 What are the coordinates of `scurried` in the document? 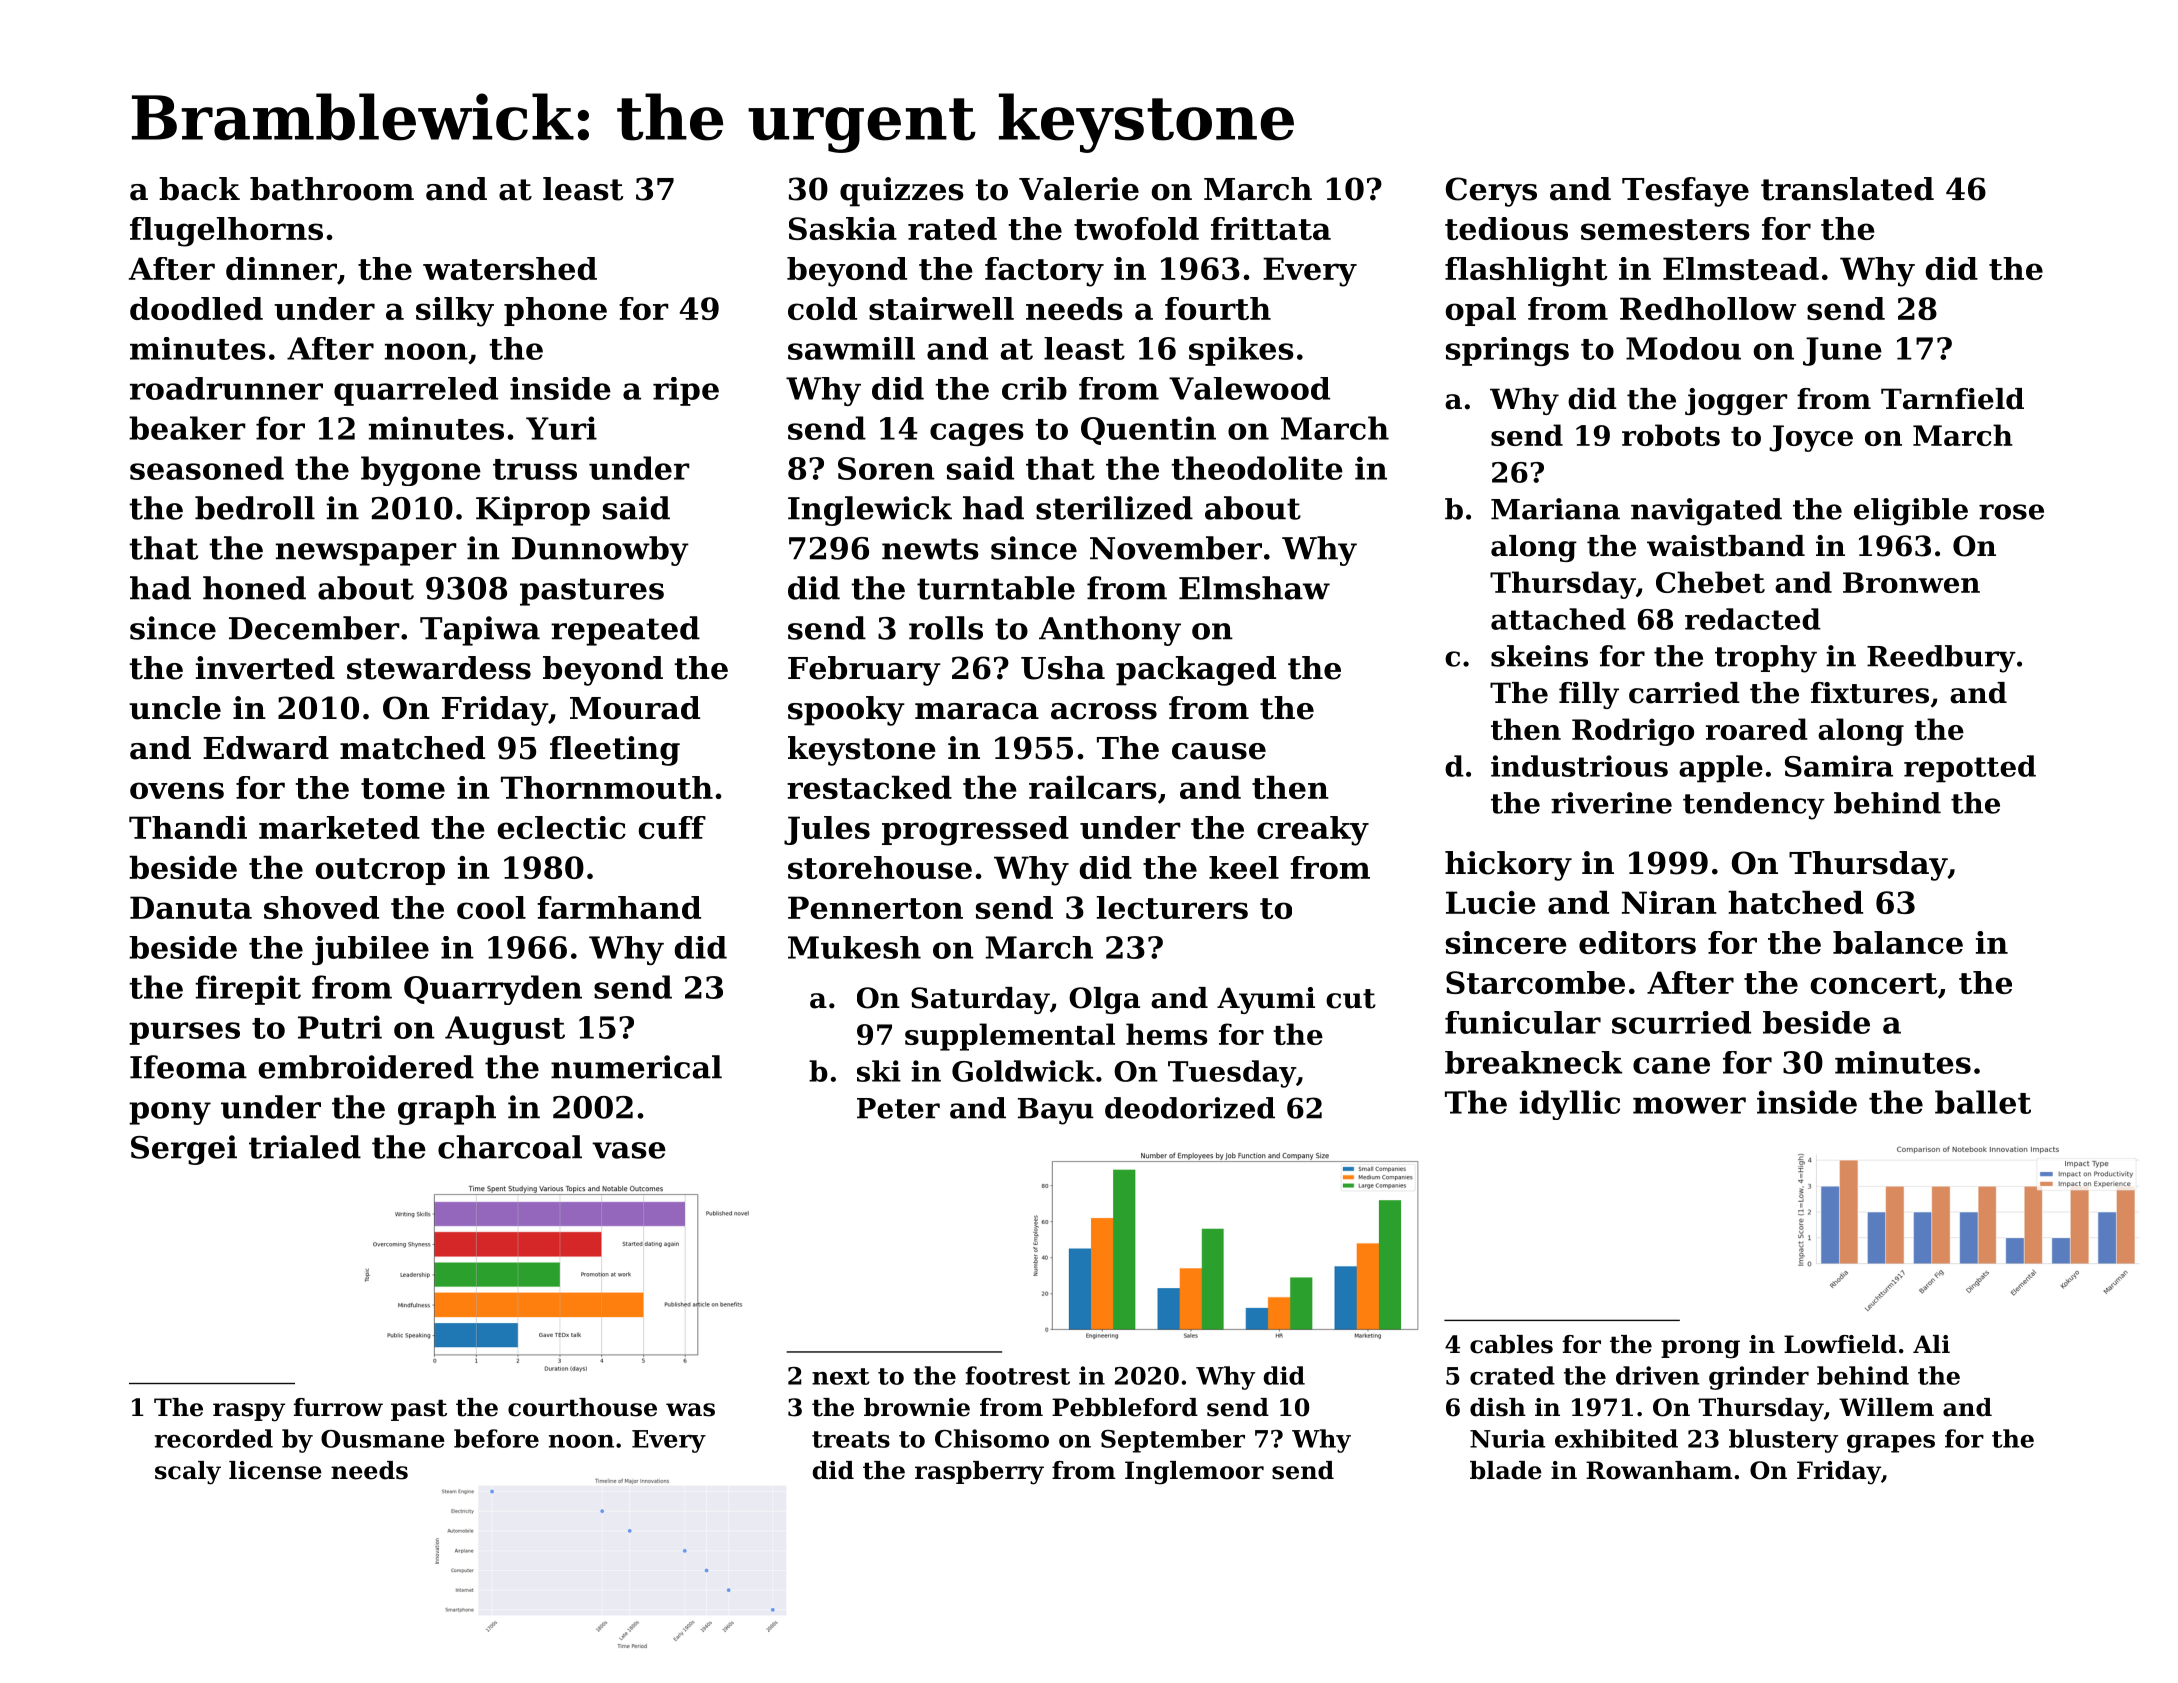 It's located at (1681, 1022).
